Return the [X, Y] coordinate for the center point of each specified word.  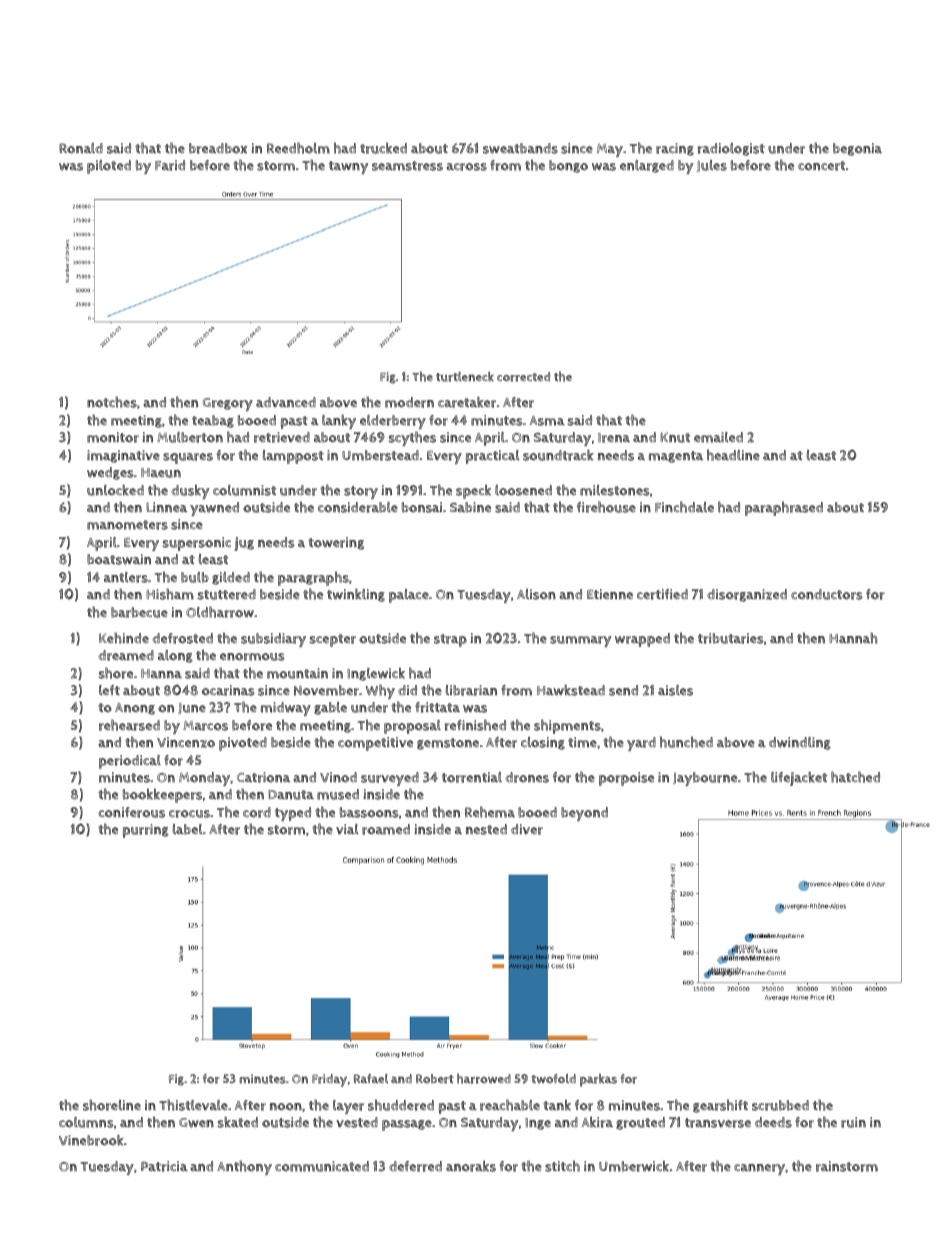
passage [407, 1125]
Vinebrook [91, 1140]
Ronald [81, 148]
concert [821, 166]
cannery [759, 1169]
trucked [383, 148]
